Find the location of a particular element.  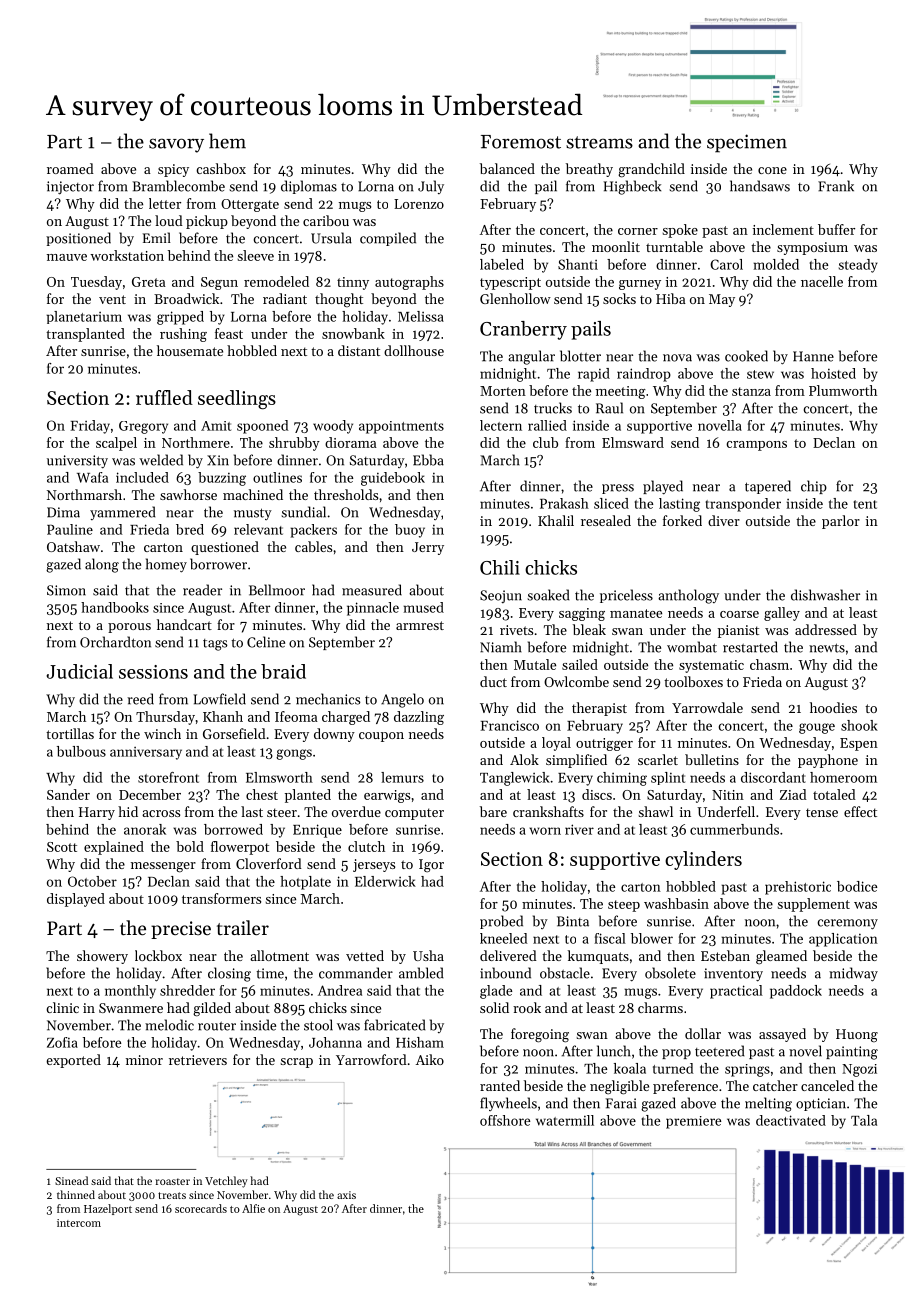

braid is located at coordinates (283, 671).
